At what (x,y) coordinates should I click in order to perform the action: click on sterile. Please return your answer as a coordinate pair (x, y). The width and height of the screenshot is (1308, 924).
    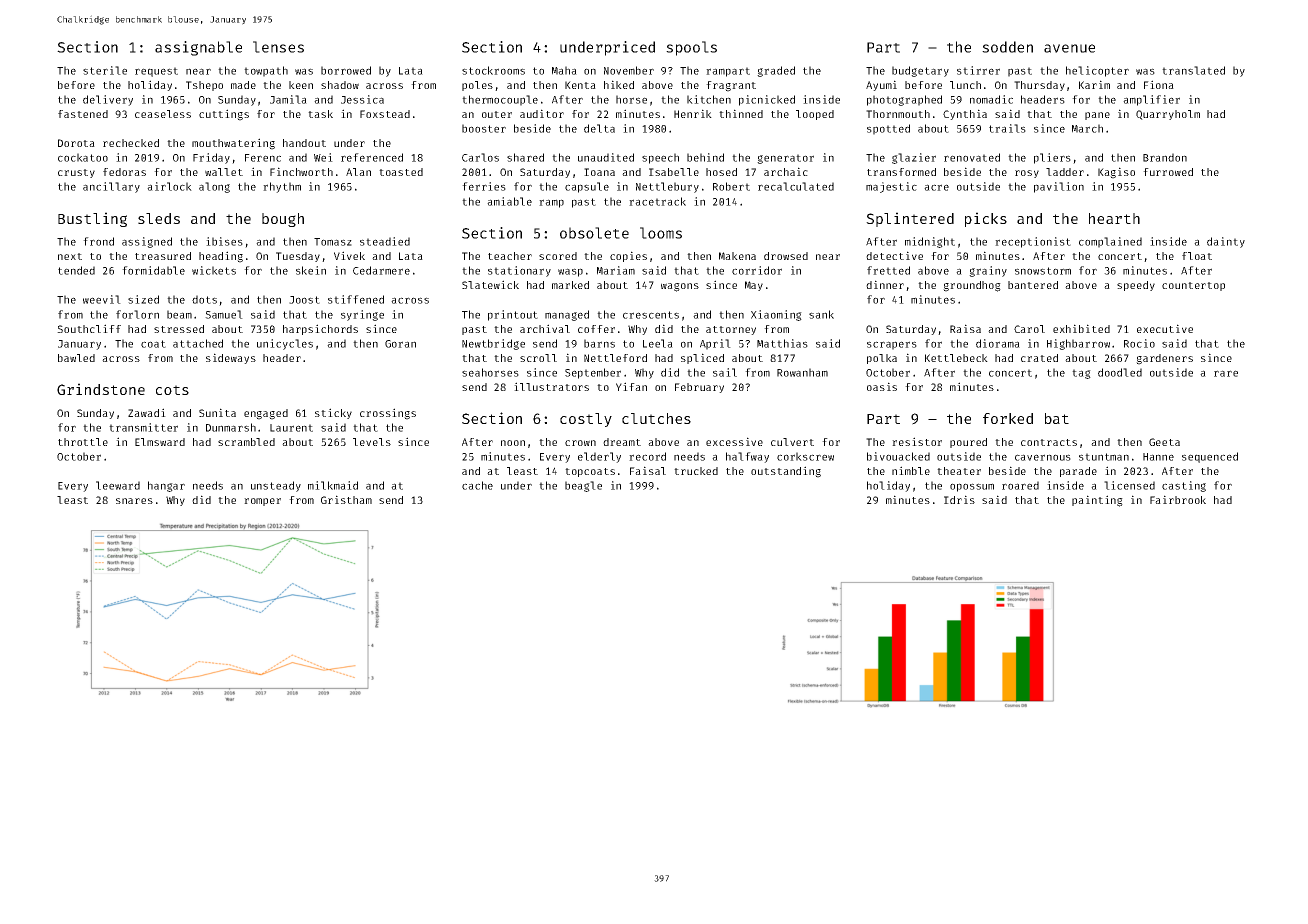
    Looking at the image, I should click on (105, 70).
